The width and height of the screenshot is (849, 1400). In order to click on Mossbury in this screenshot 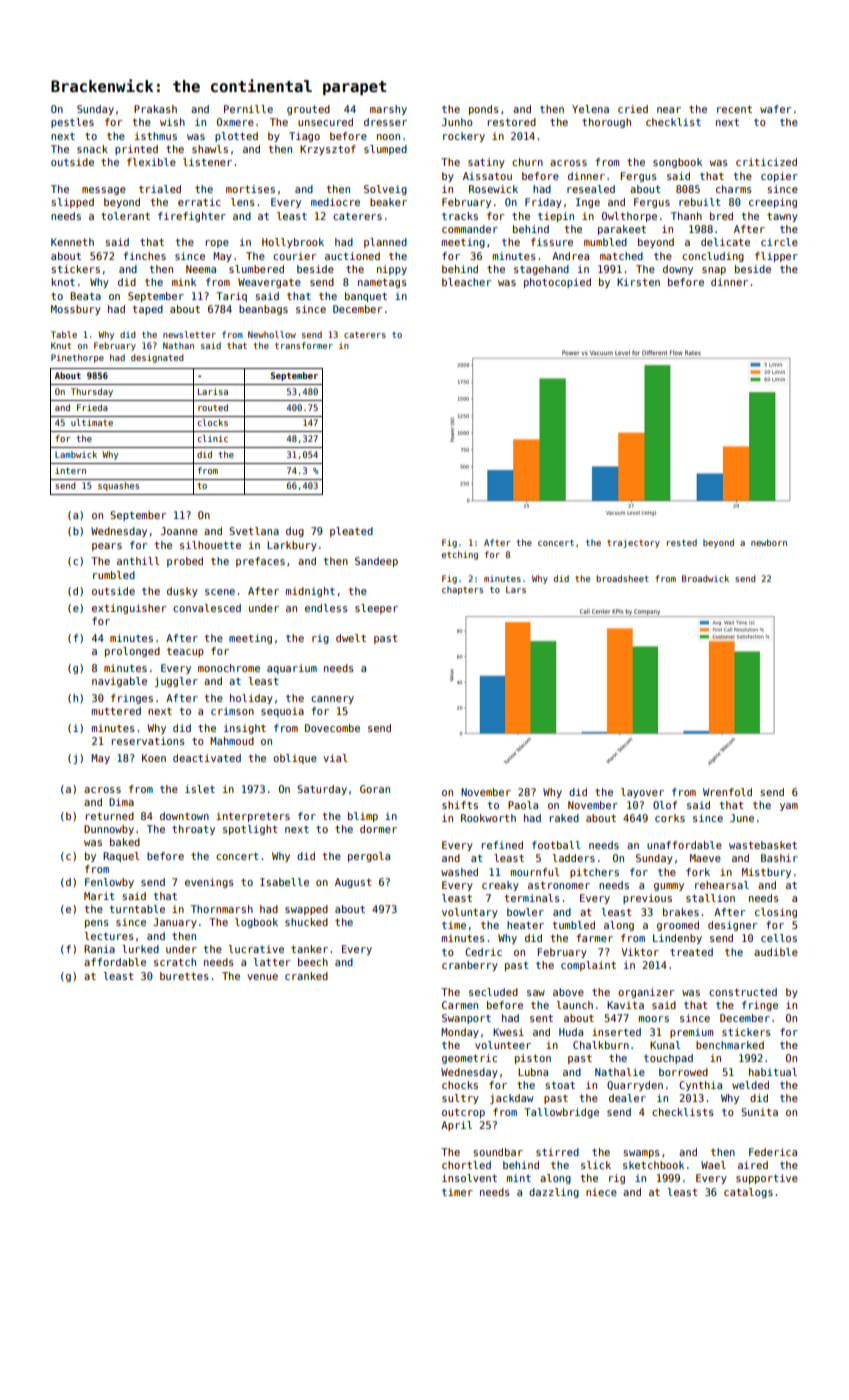, I will do `click(76, 310)`.
